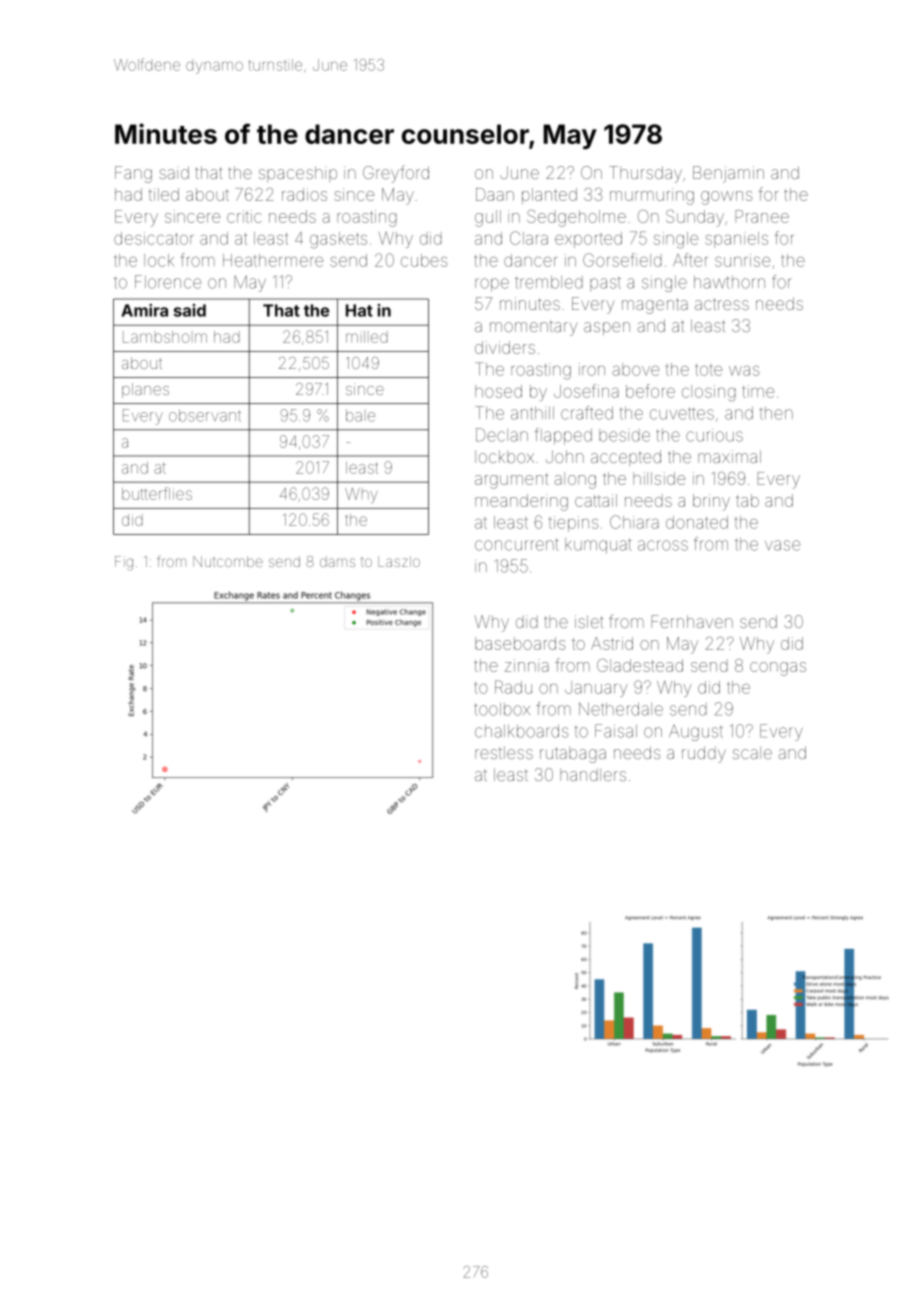  Describe the element at coordinates (682, 413) in the document. I see `cuvettes` at that location.
